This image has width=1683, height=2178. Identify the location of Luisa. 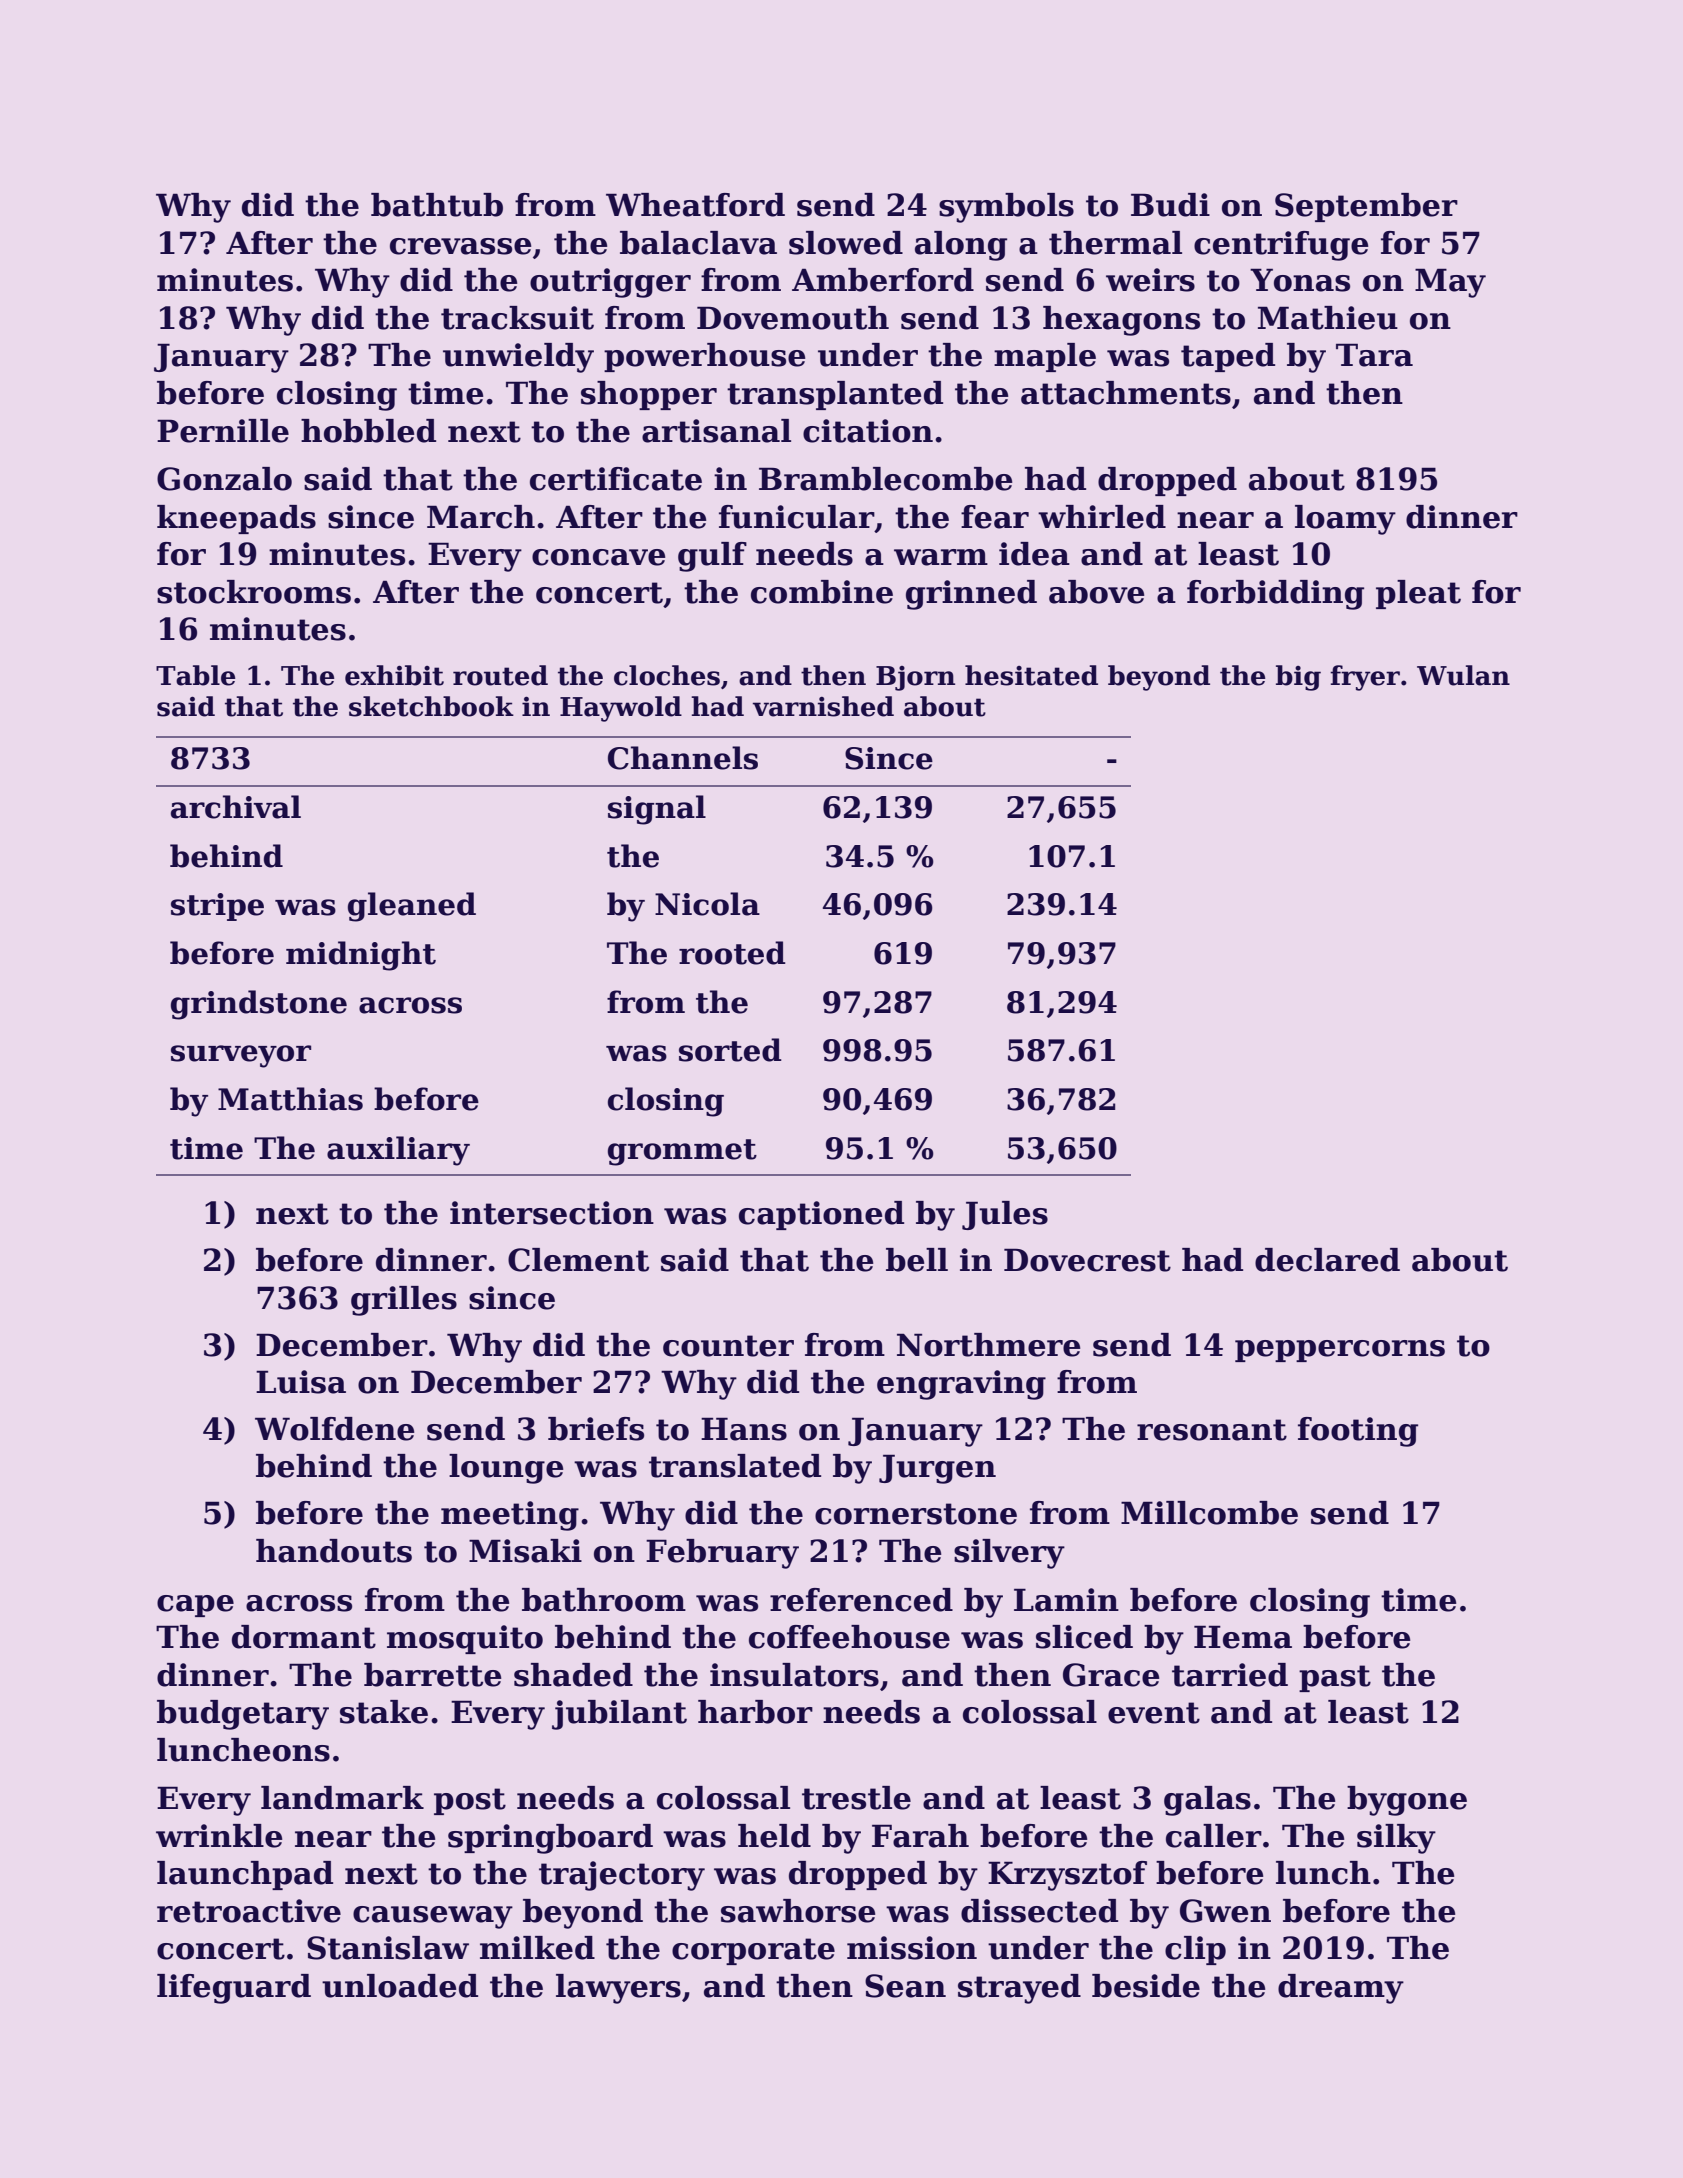
(301, 1382).
